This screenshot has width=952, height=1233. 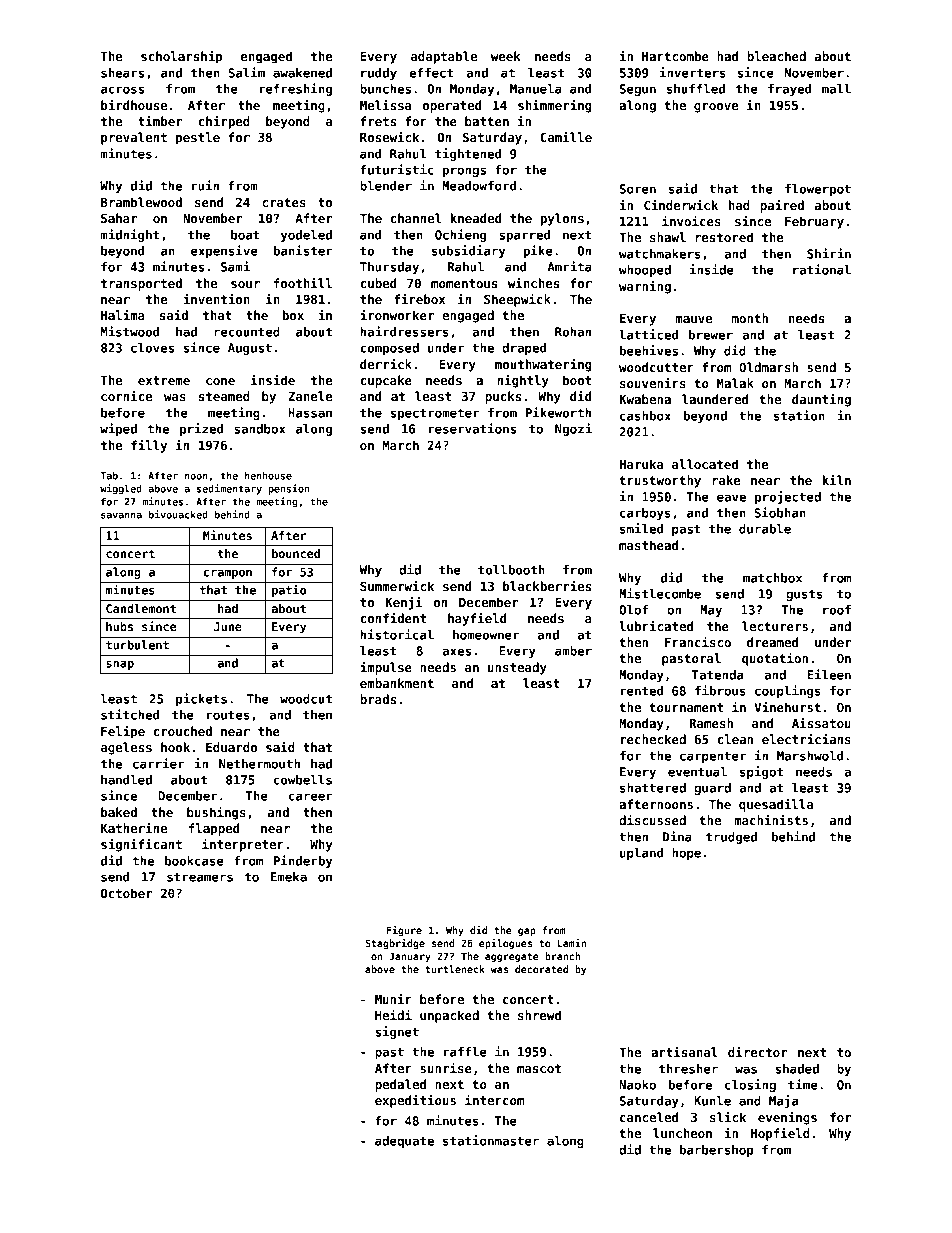 What do you see at coordinates (804, 595) in the screenshot?
I see `gusts` at bounding box center [804, 595].
